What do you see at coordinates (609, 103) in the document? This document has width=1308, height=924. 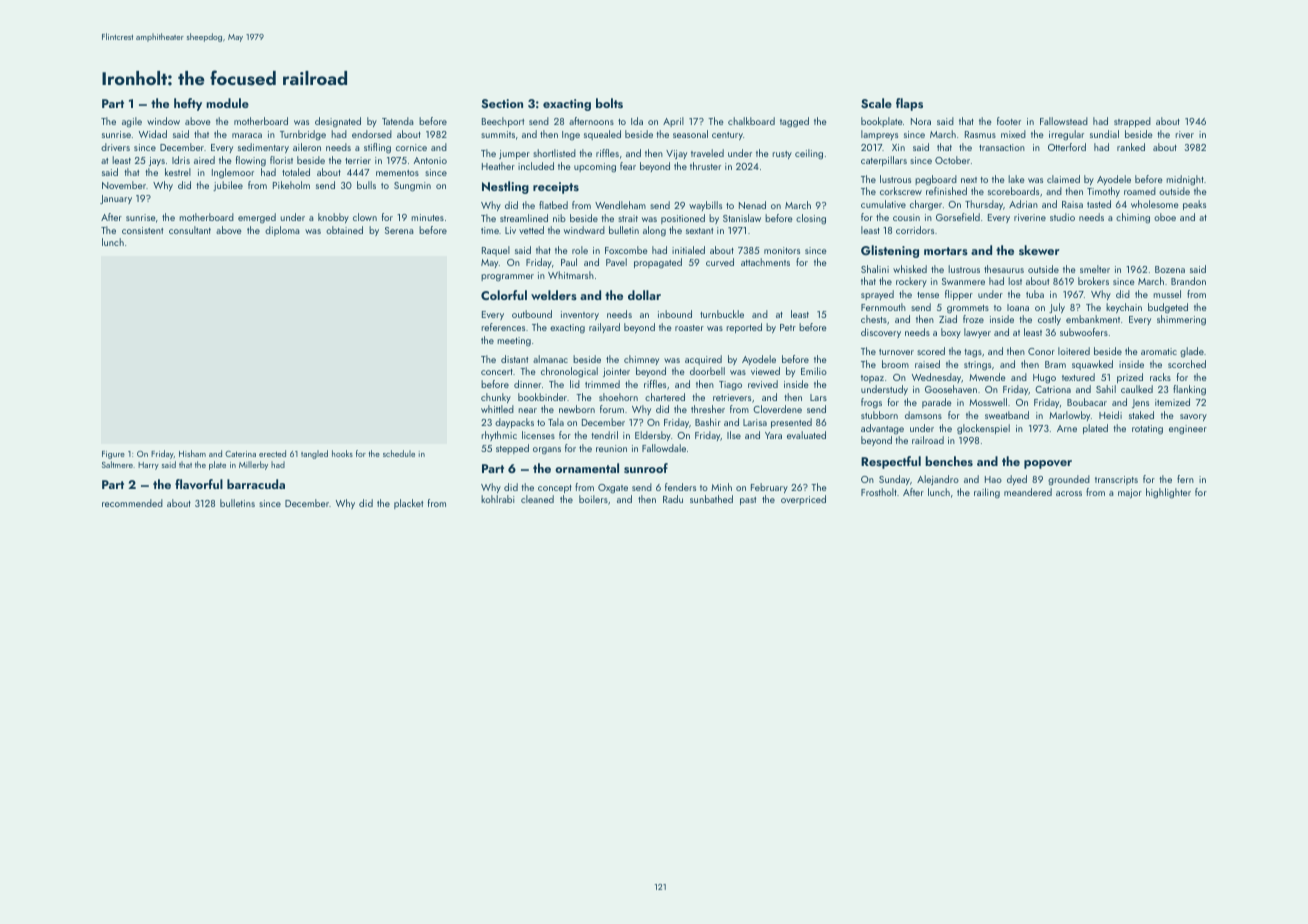 I see `bolts` at bounding box center [609, 103].
